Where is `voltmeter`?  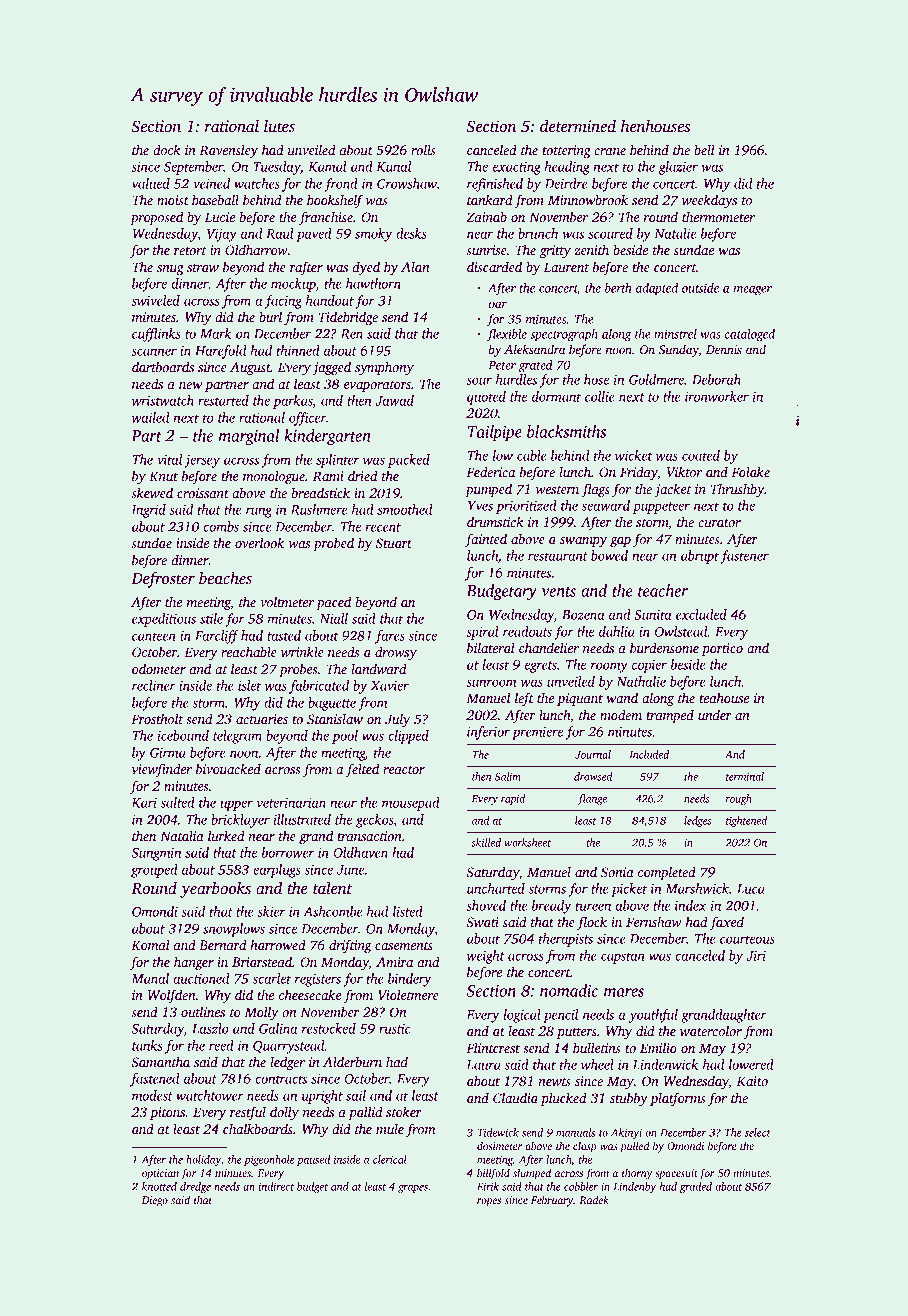
voltmeter is located at coordinates (287, 601).
